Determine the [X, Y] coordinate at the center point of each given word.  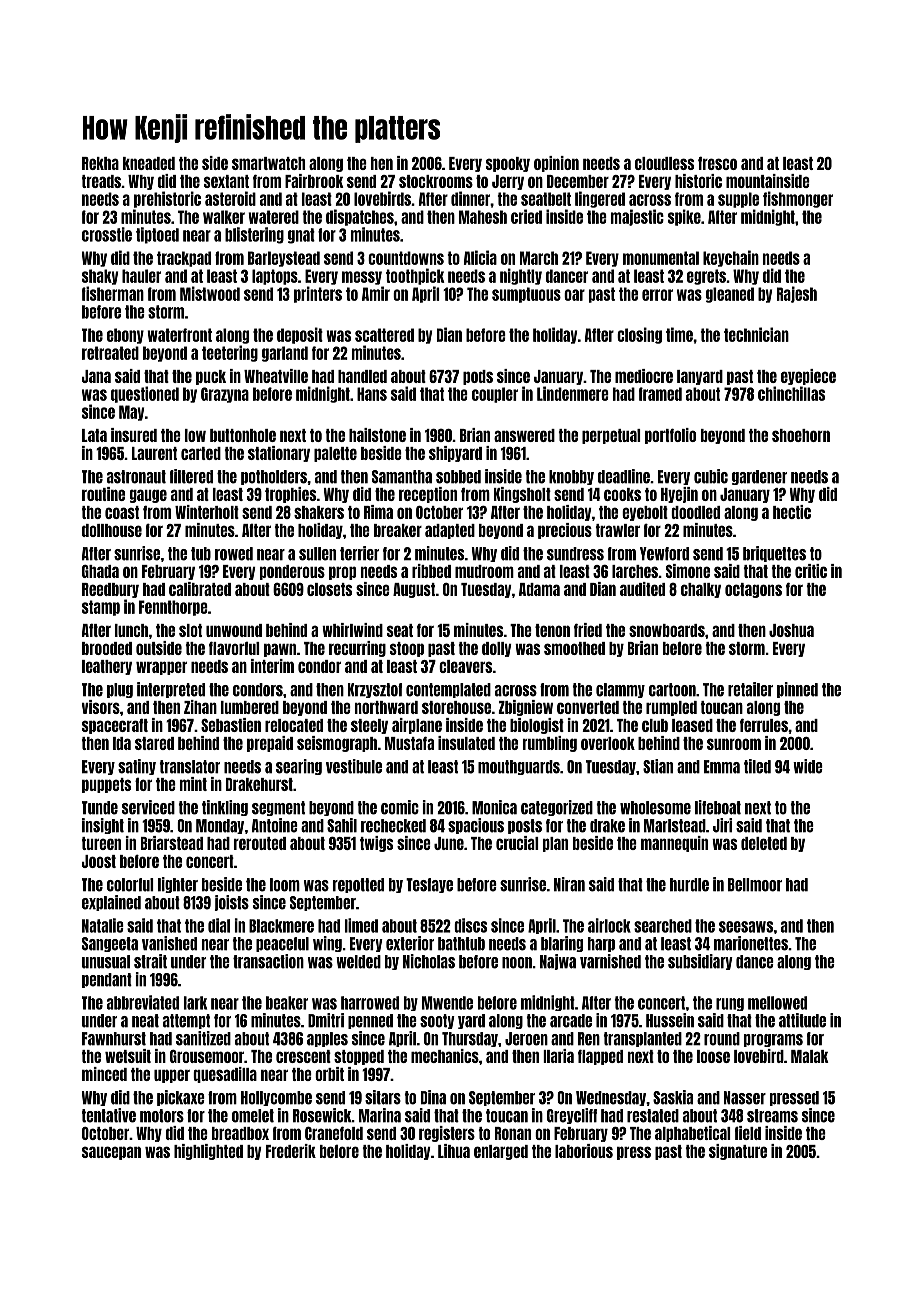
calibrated [200, 589]
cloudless [664, 163]
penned [370, 1021]
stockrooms [436, 181]
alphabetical [693, 1134]
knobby [571, 477]
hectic [792, 512]
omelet [253, 1116]
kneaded [149, 163]
